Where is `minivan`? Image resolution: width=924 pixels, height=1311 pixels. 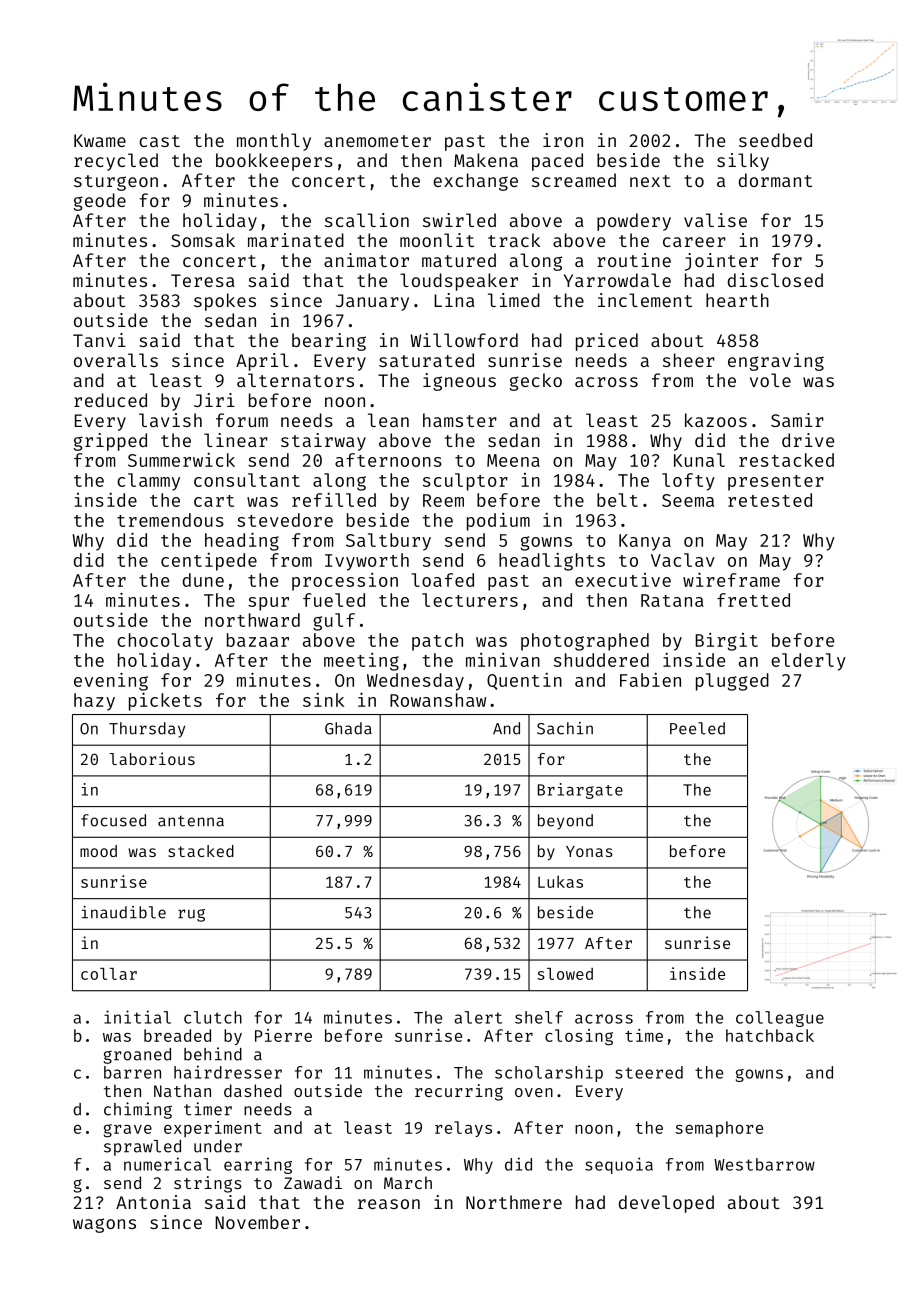
minivan is located at coordinates (503, 660).
